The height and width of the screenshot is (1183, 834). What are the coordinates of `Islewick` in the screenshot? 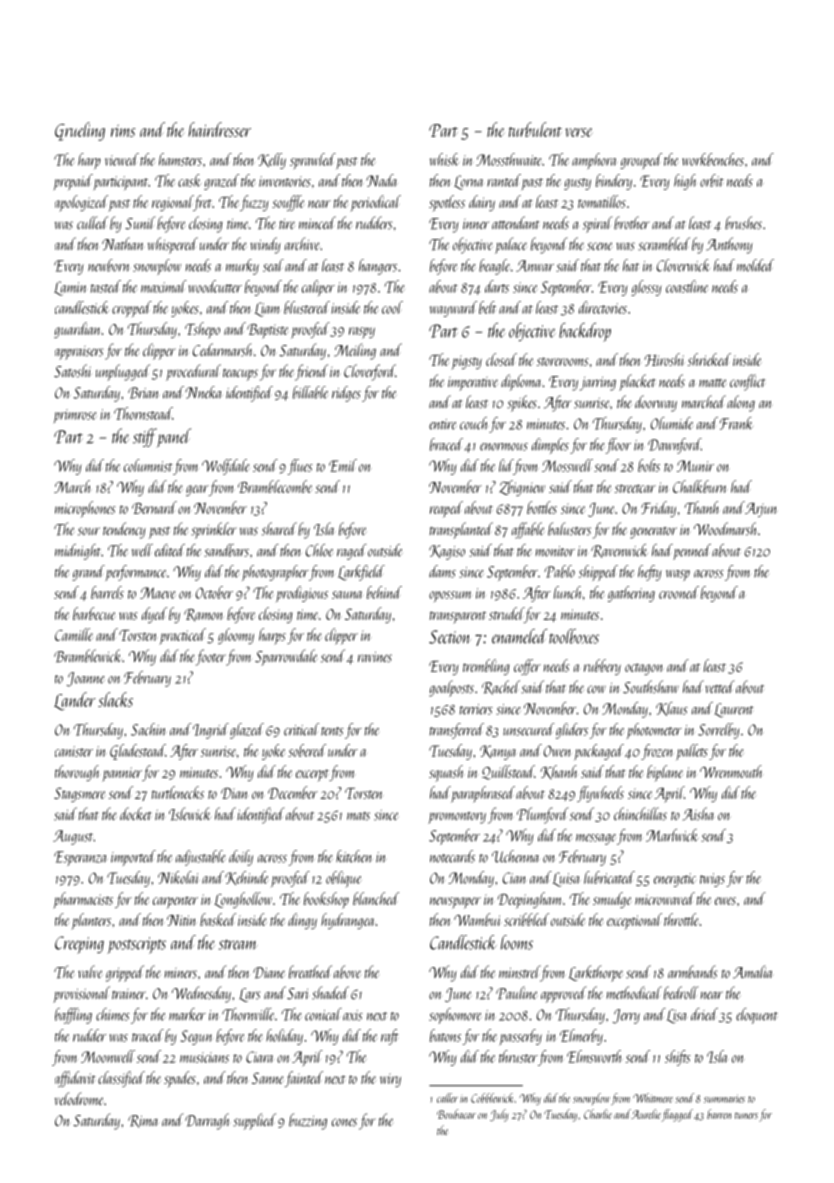 It's located at (190, 814).
